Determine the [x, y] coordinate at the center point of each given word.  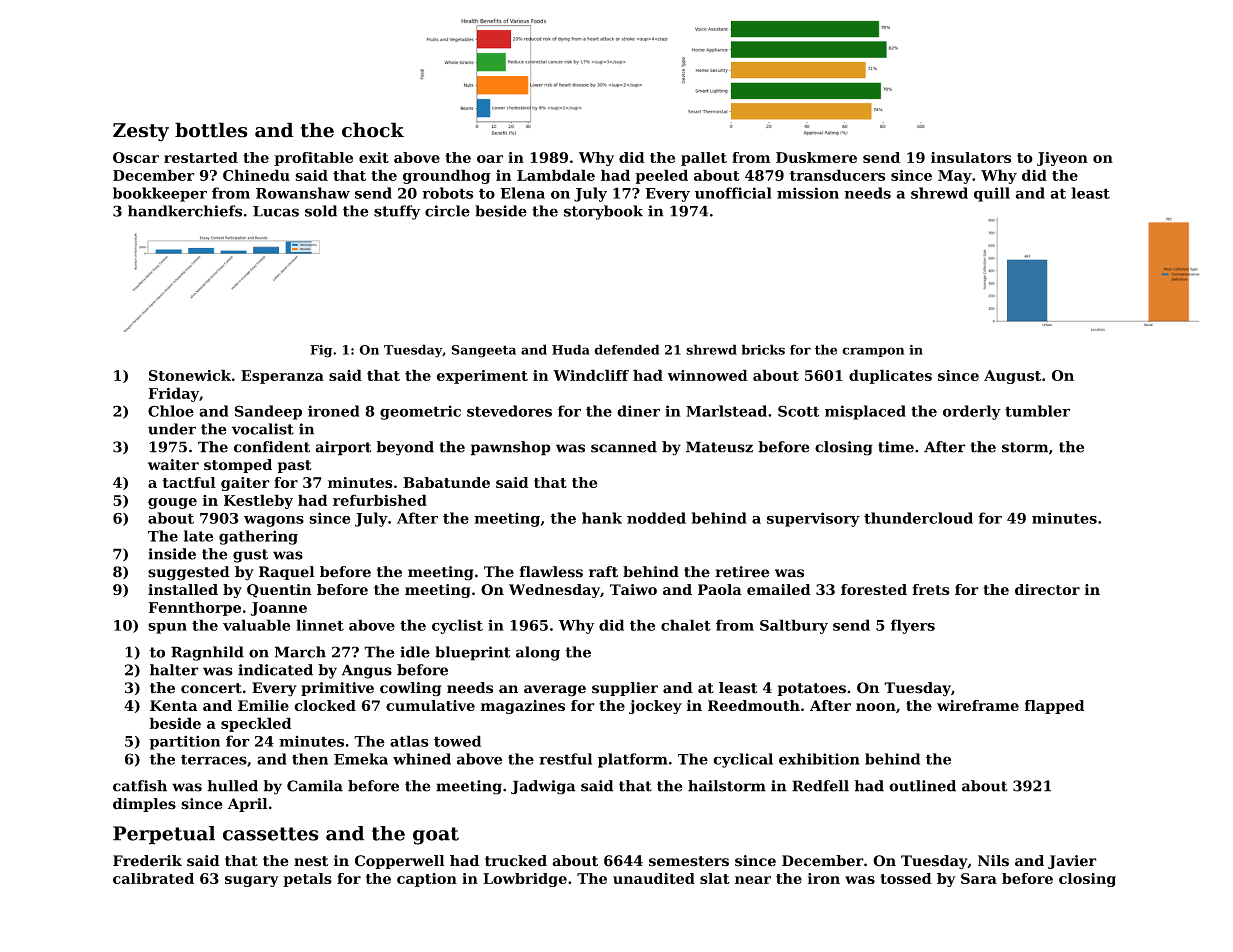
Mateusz [719, 447]
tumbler [1037, 411]
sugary [252, 881]
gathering [258, 537]
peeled [662, 176]
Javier [1072, 862]
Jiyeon [1062, 159]
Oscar [136, 157]
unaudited [654, 878]
